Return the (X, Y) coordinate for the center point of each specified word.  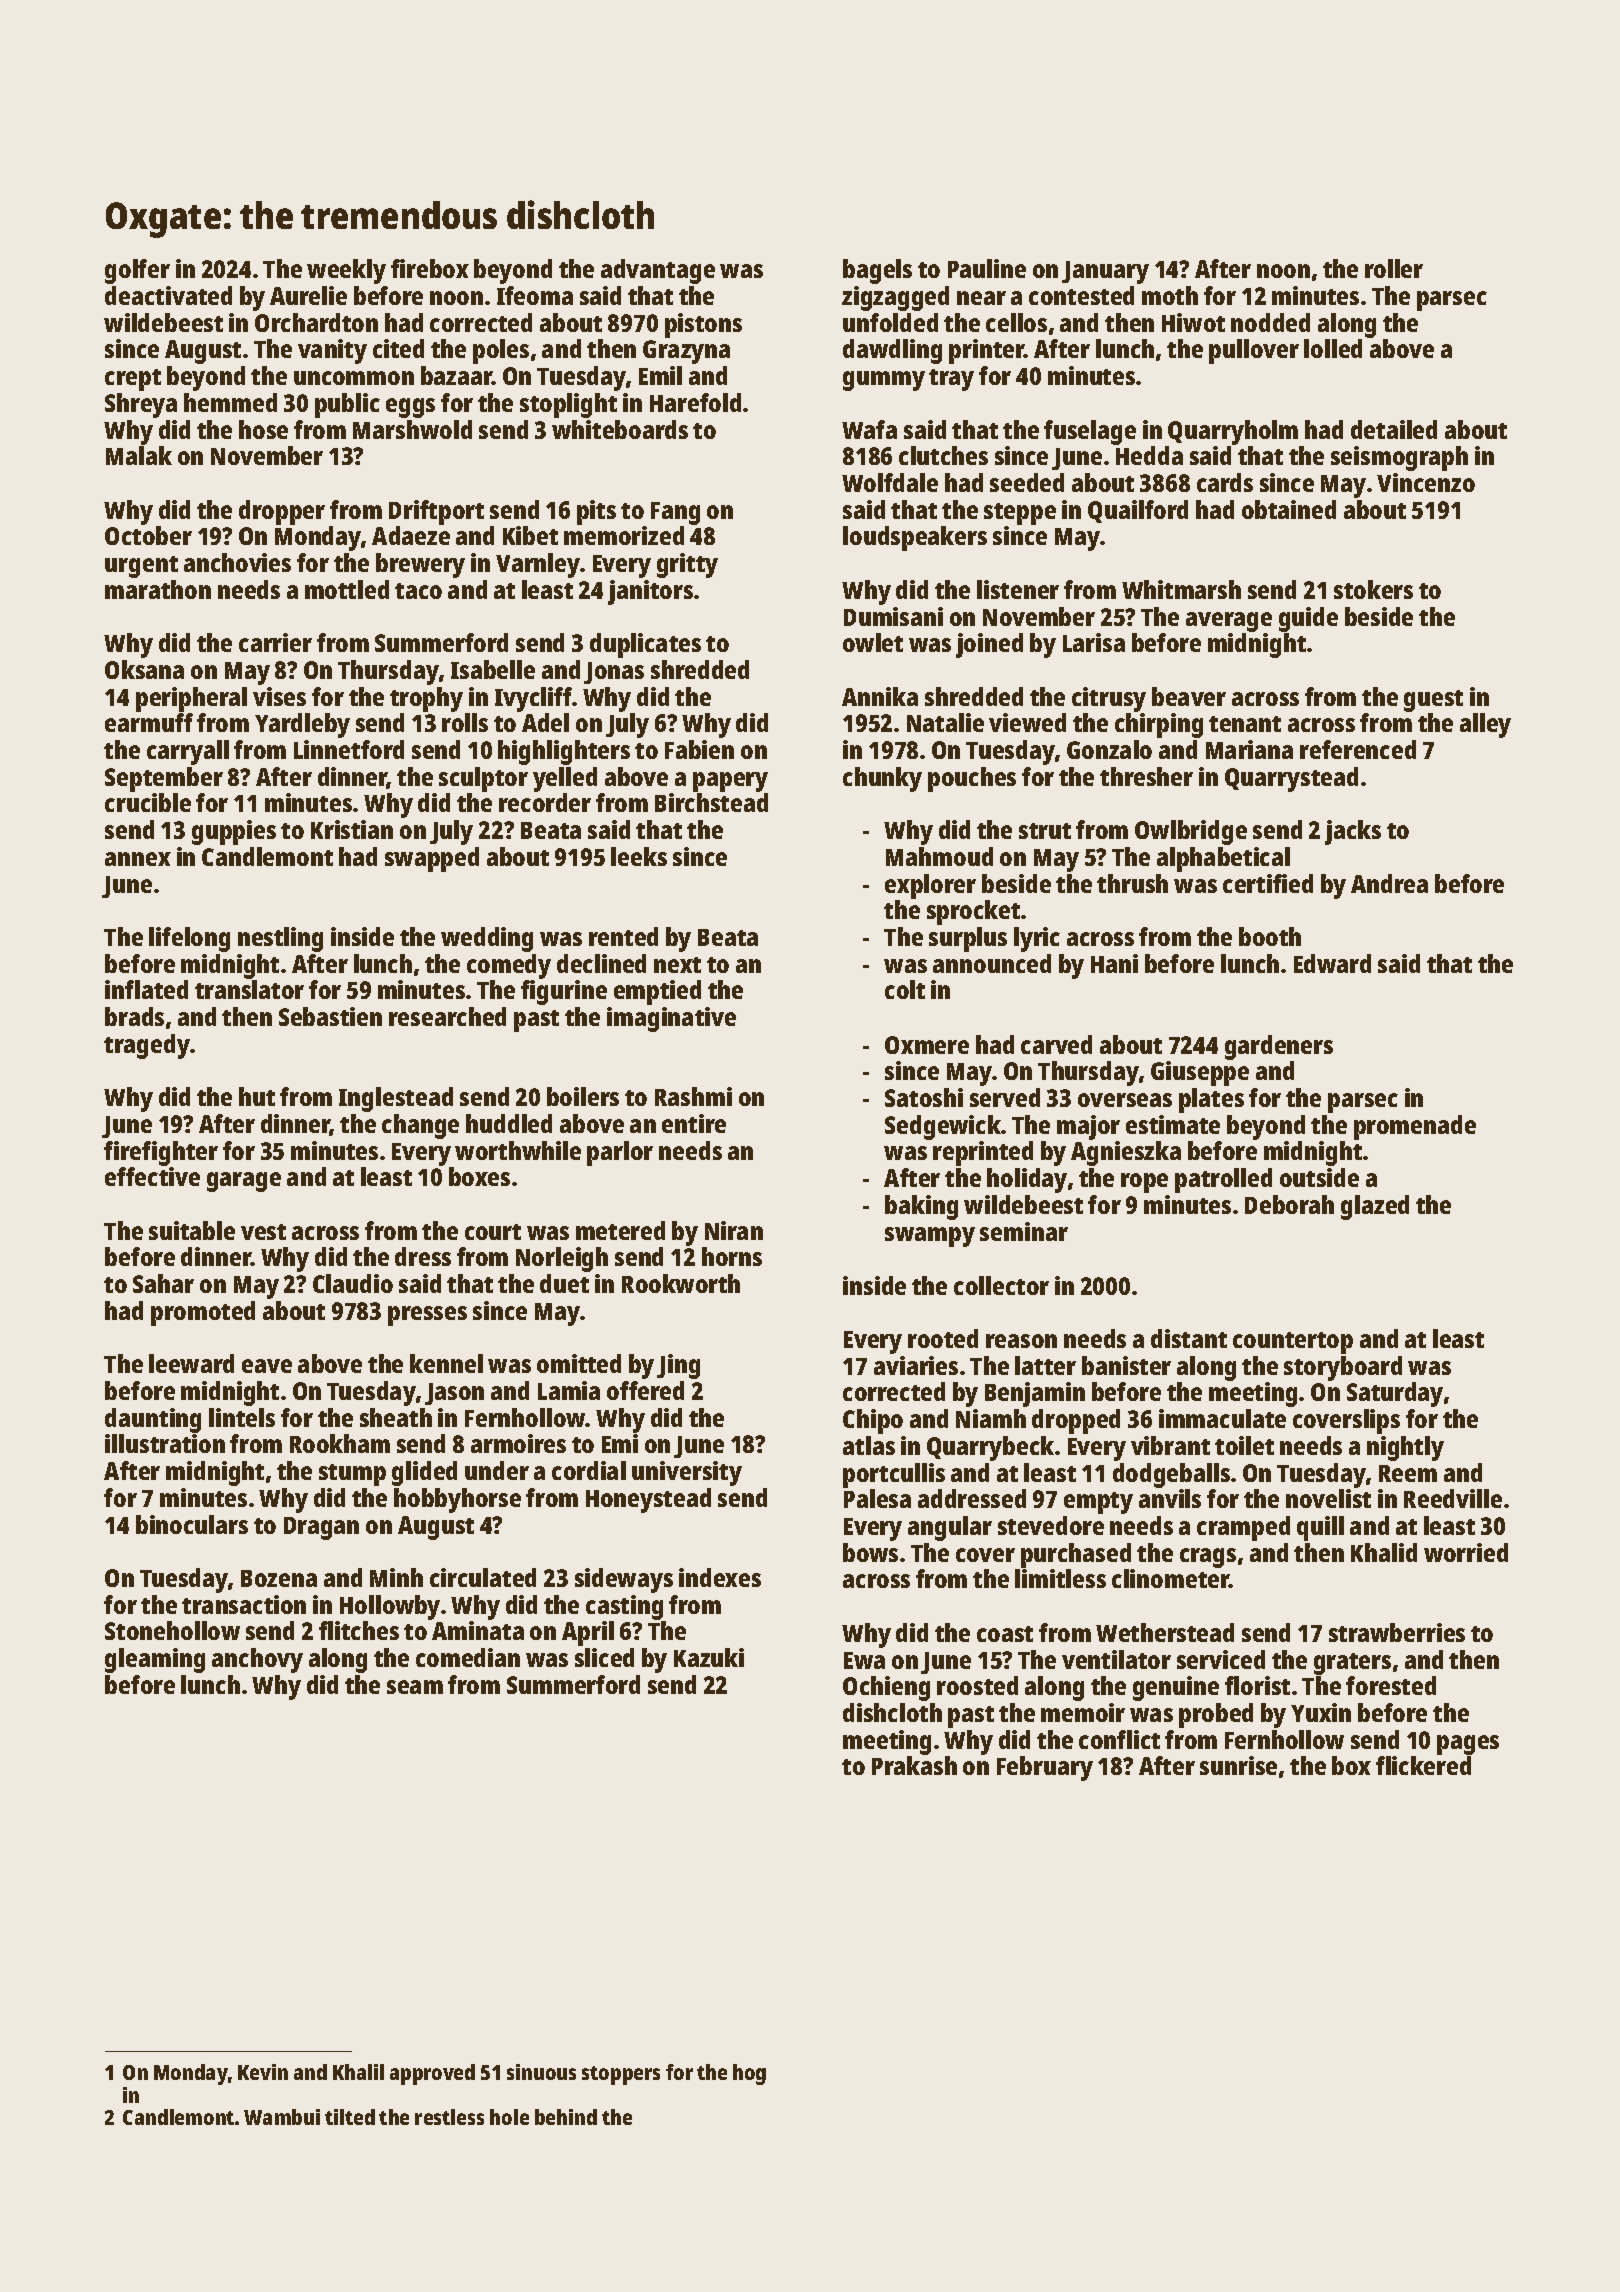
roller (1394, 268)
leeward (191, 1363)
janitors (650, 592)
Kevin (263, 2072)
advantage (658, 271)
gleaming (155, 1660)
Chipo (873, 1421)
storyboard (1343, 1368)
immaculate (1222, 1418)
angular (950, 1528)
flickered (1423, 1765)
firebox (430, 268)
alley (1485, 725)
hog (749, 2074)
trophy (426, 699)
